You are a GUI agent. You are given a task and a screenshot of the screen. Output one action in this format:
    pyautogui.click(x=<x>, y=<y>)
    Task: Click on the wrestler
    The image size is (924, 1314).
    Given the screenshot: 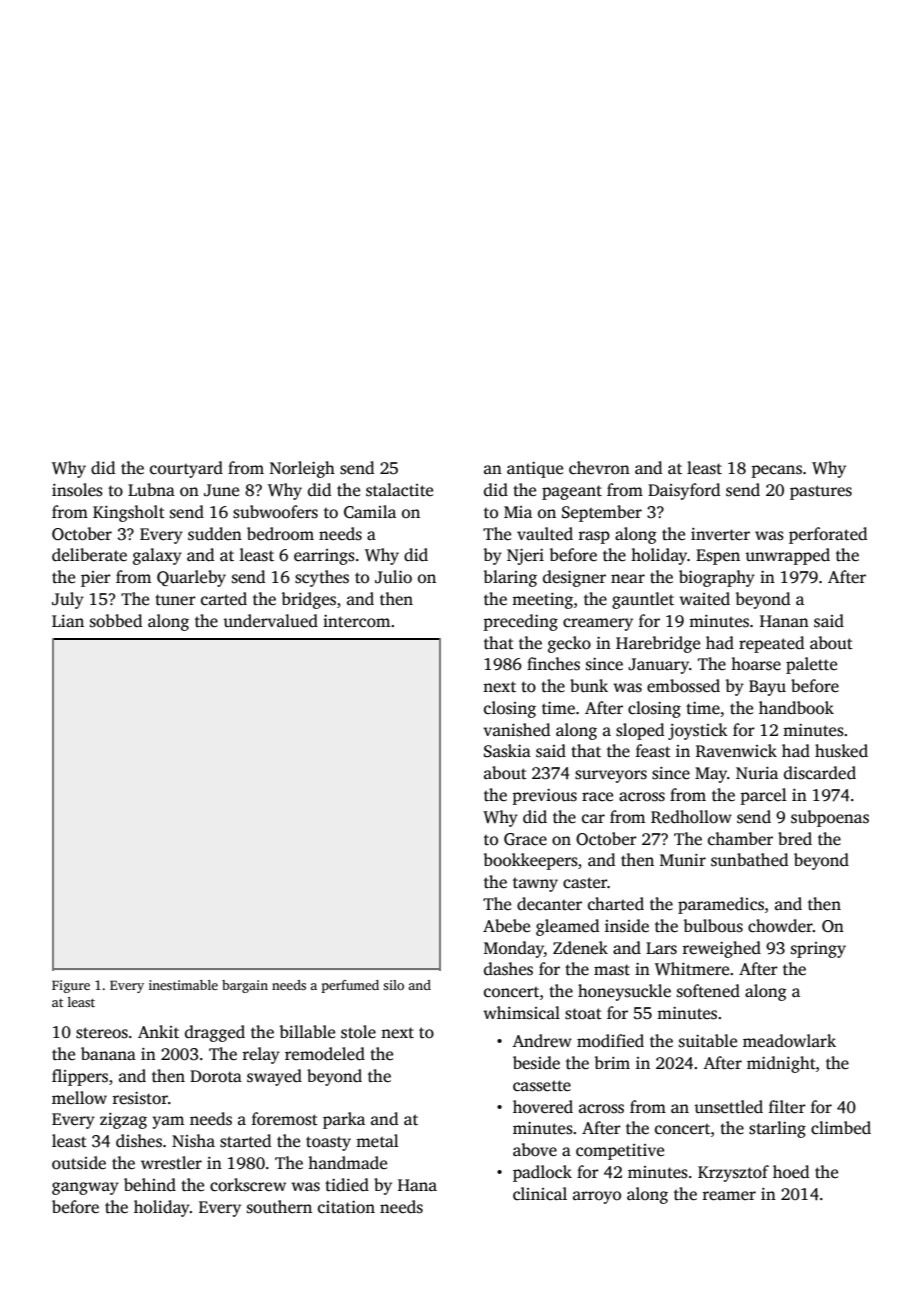 What is the action you would take?
    pyautogui.click(x=171, y=1163)
